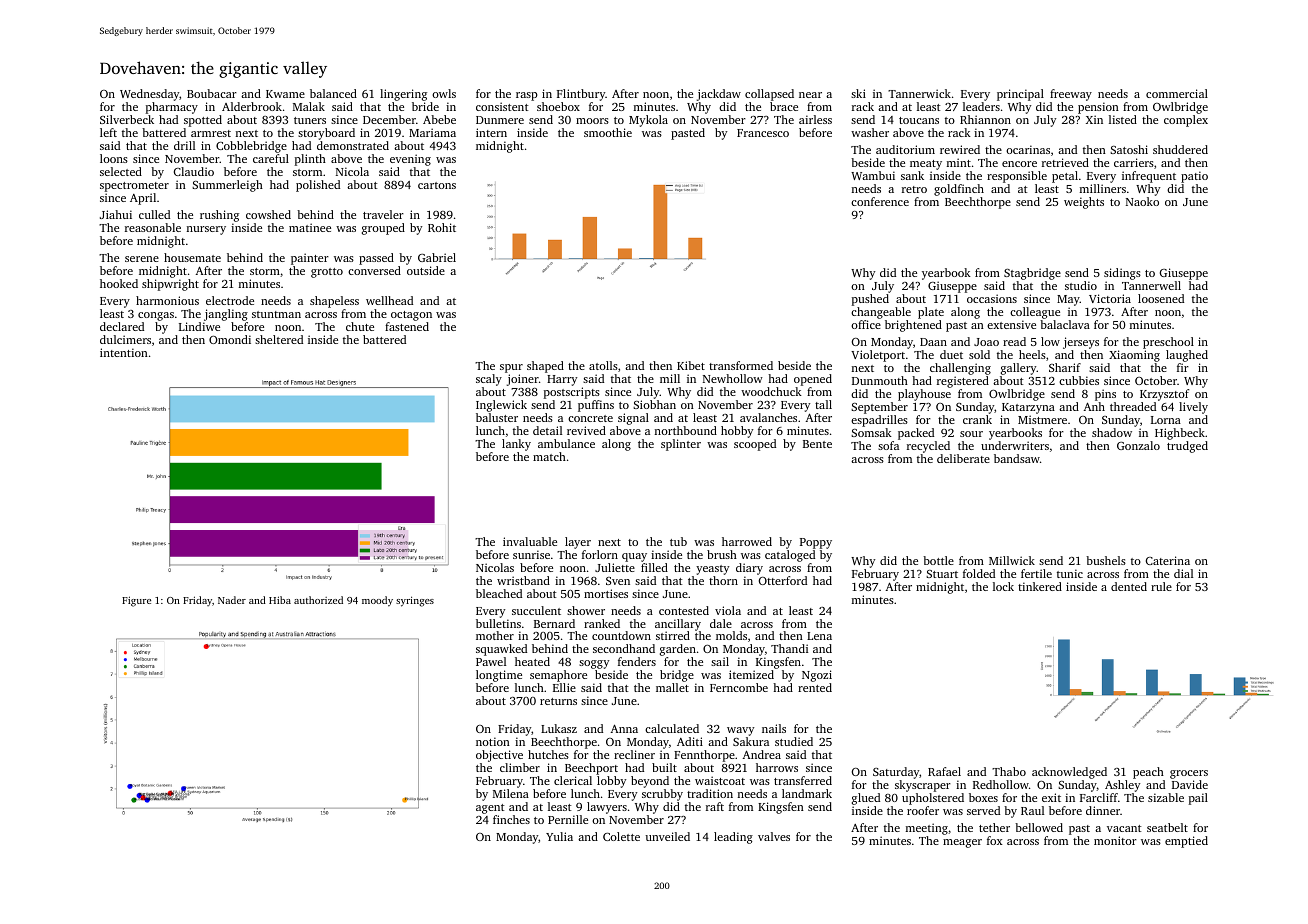 This document has height=924, width=1308. Describe the element at coordinates (740, 731) in the document. I see `wavy` at that location.
